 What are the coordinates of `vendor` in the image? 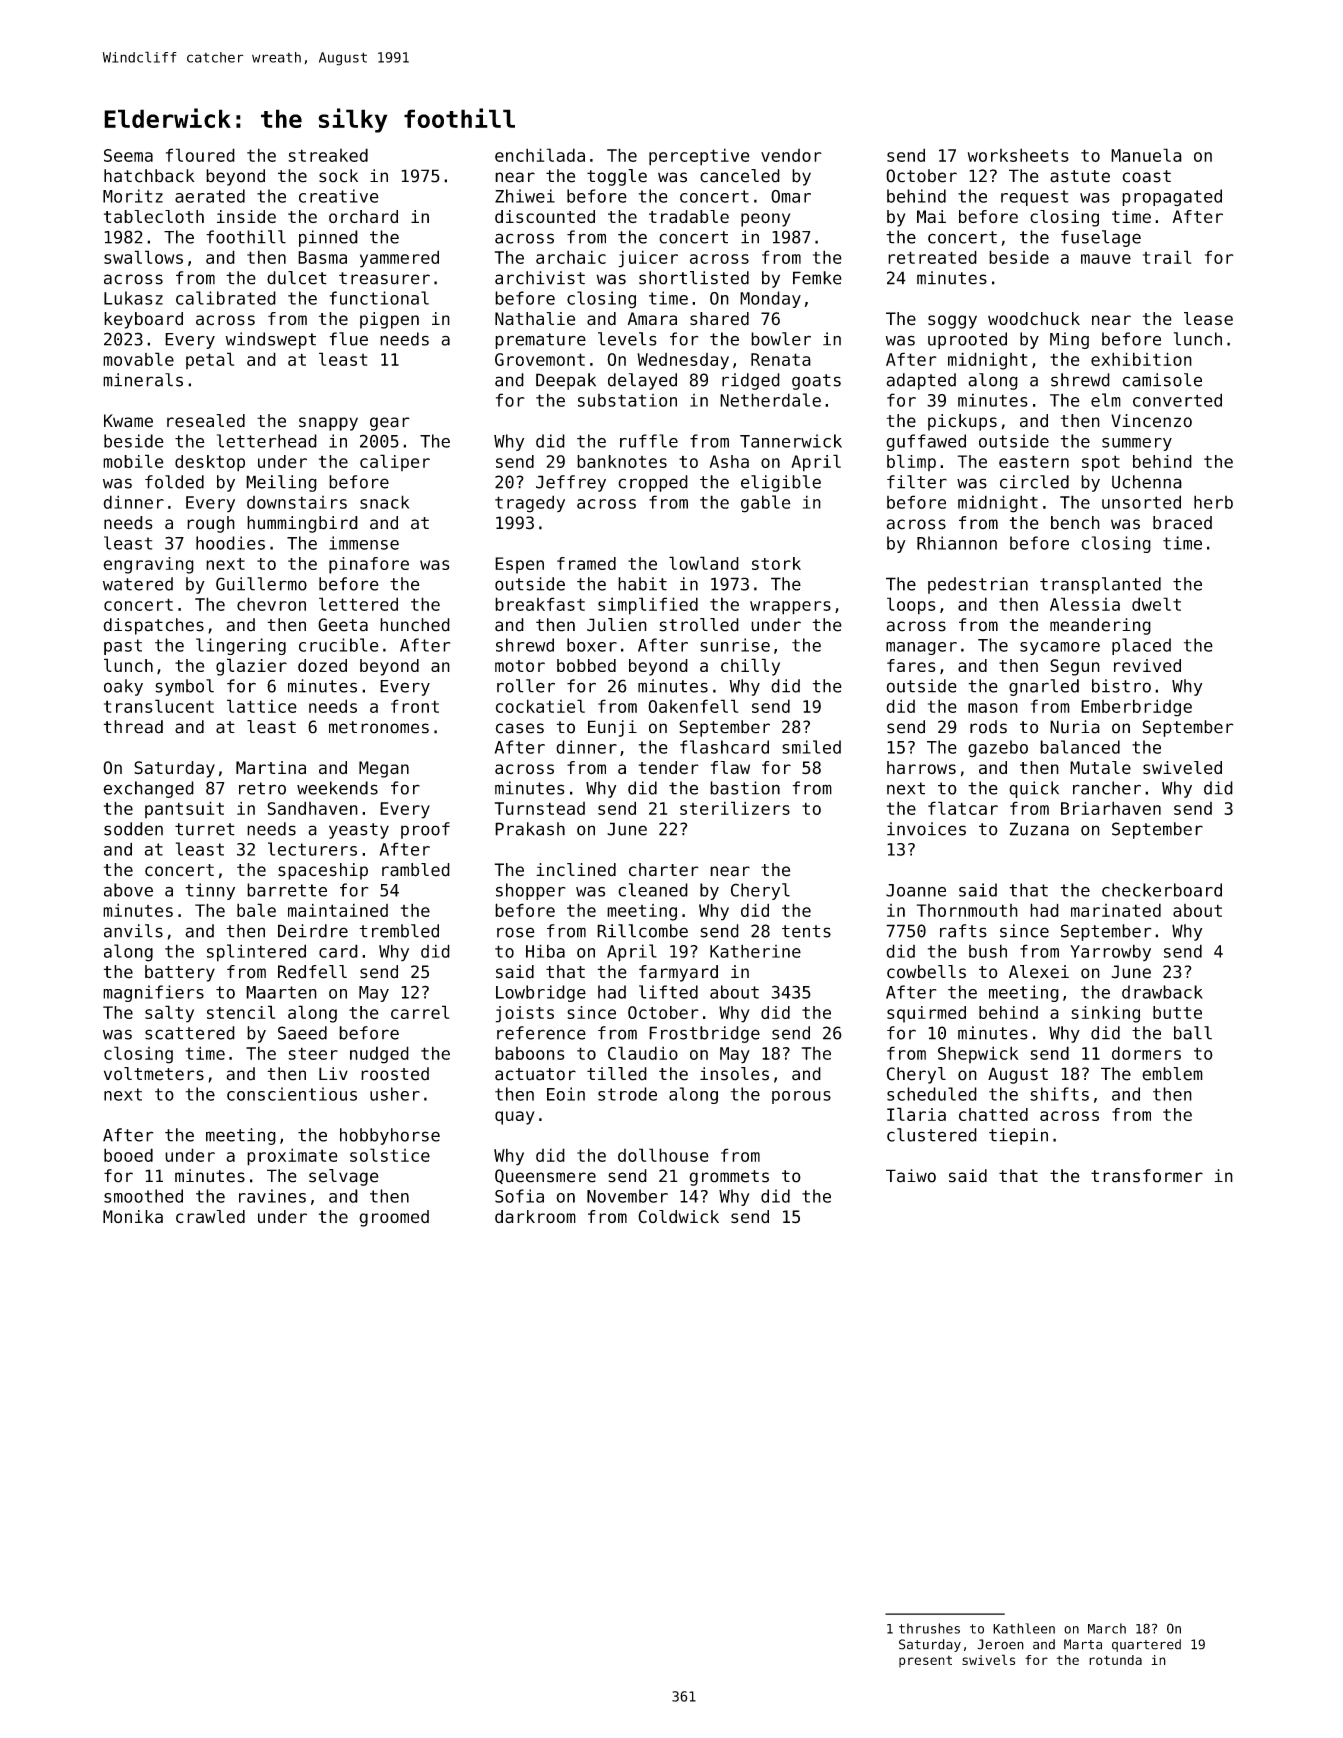 It's located at (791, 155).
